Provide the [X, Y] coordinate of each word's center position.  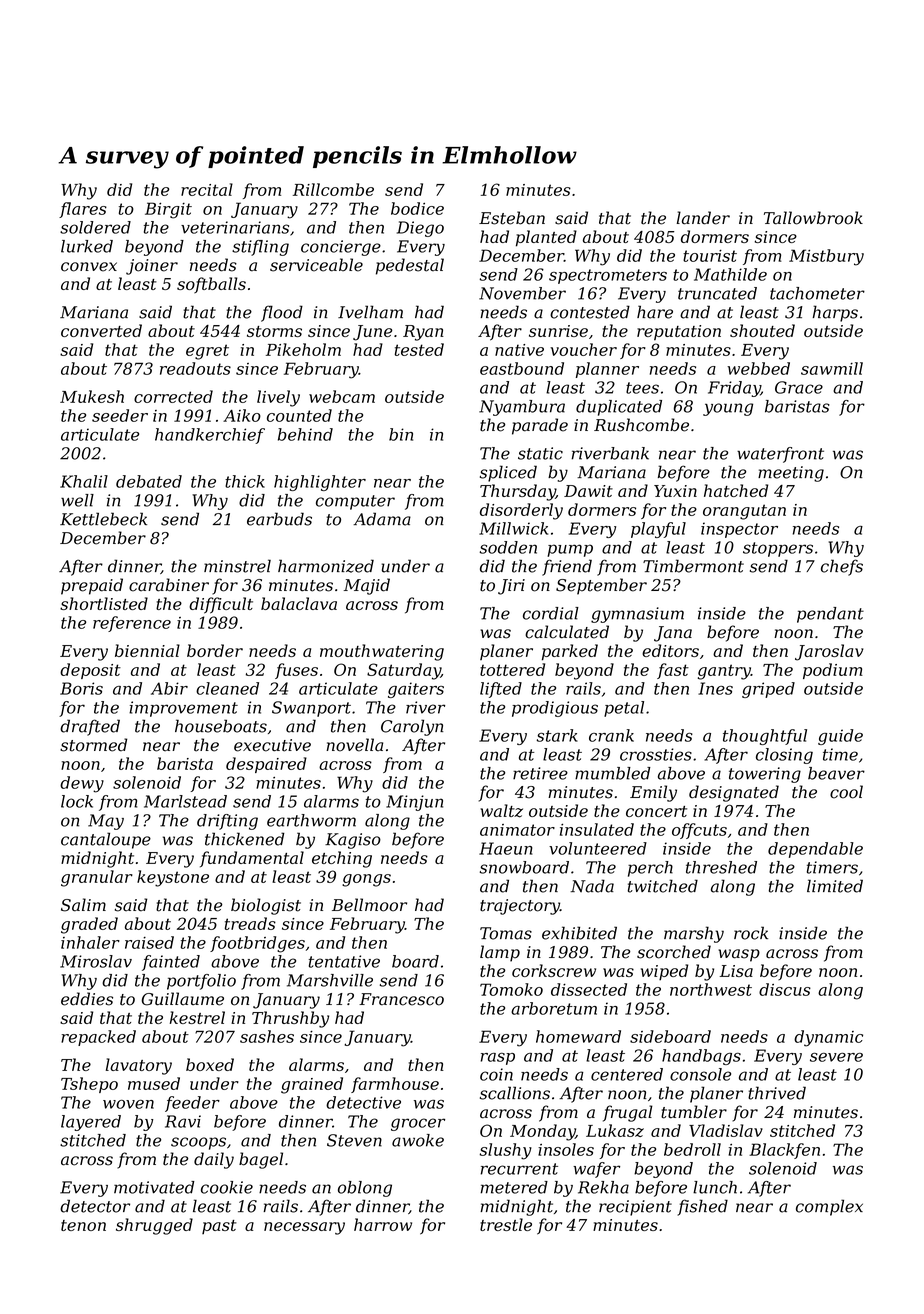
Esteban [512, 218]
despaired [266, 765]
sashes [267, 1036]
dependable [815, 850]
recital [207, 189]
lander [703, 218]
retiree [540, 773]
